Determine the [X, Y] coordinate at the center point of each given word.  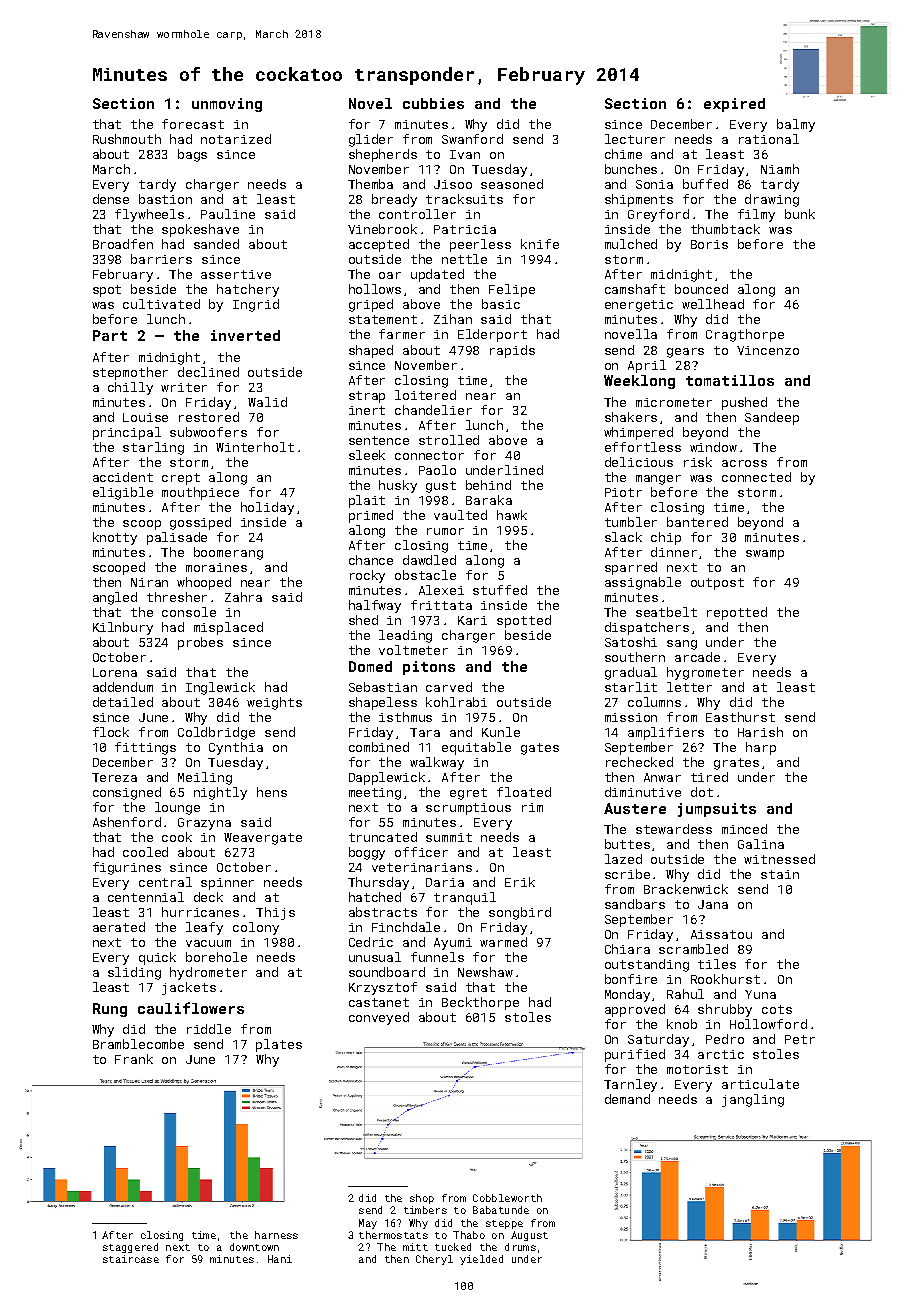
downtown [254, 1247]
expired [734, 105]
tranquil [465, 898]
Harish [760, 732]
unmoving [227, 105]
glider [371, 140]
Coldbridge [216, 733]
